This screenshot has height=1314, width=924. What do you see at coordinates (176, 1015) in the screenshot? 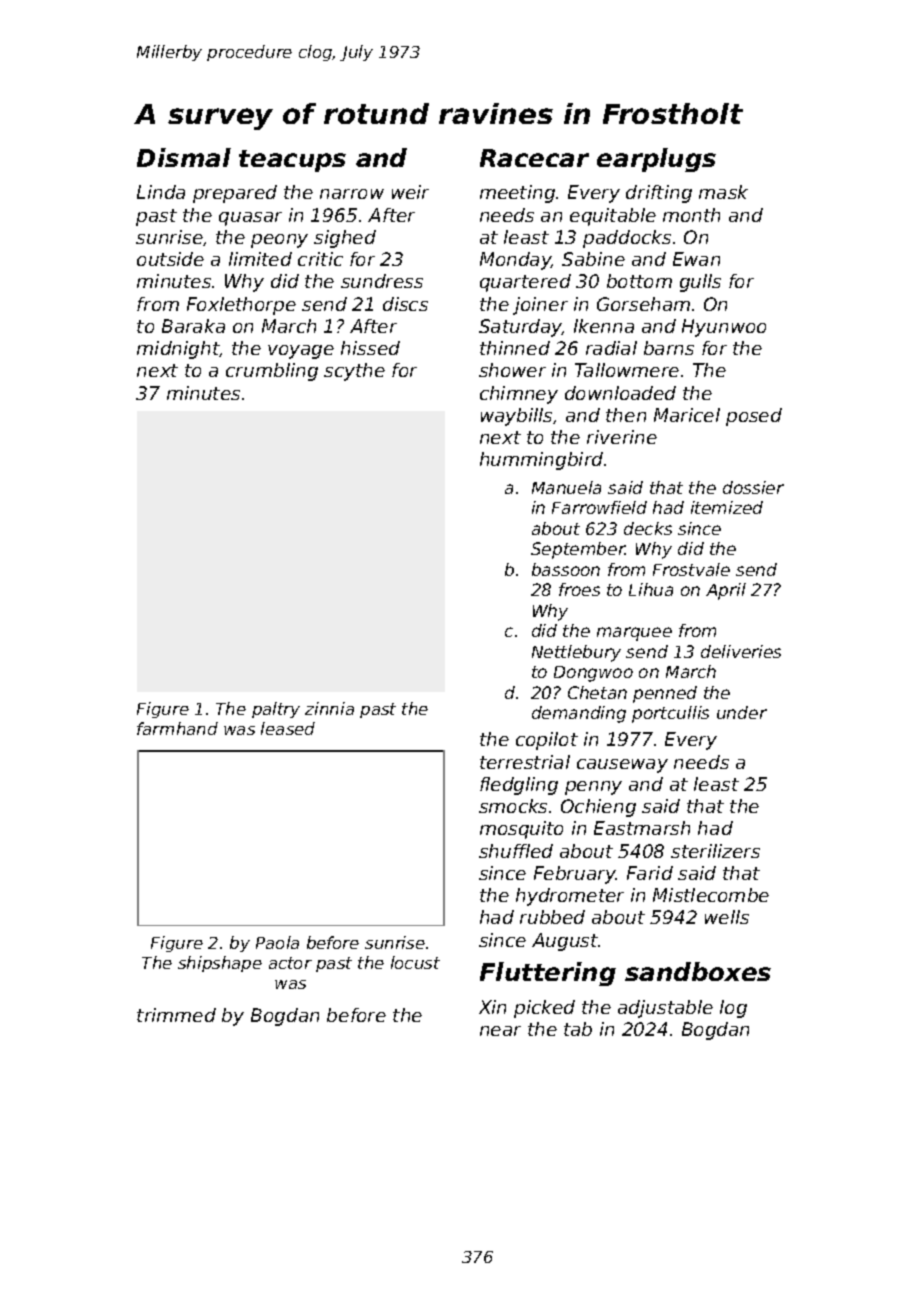
I see `trimmed` at bounding box center [176, 1015].
